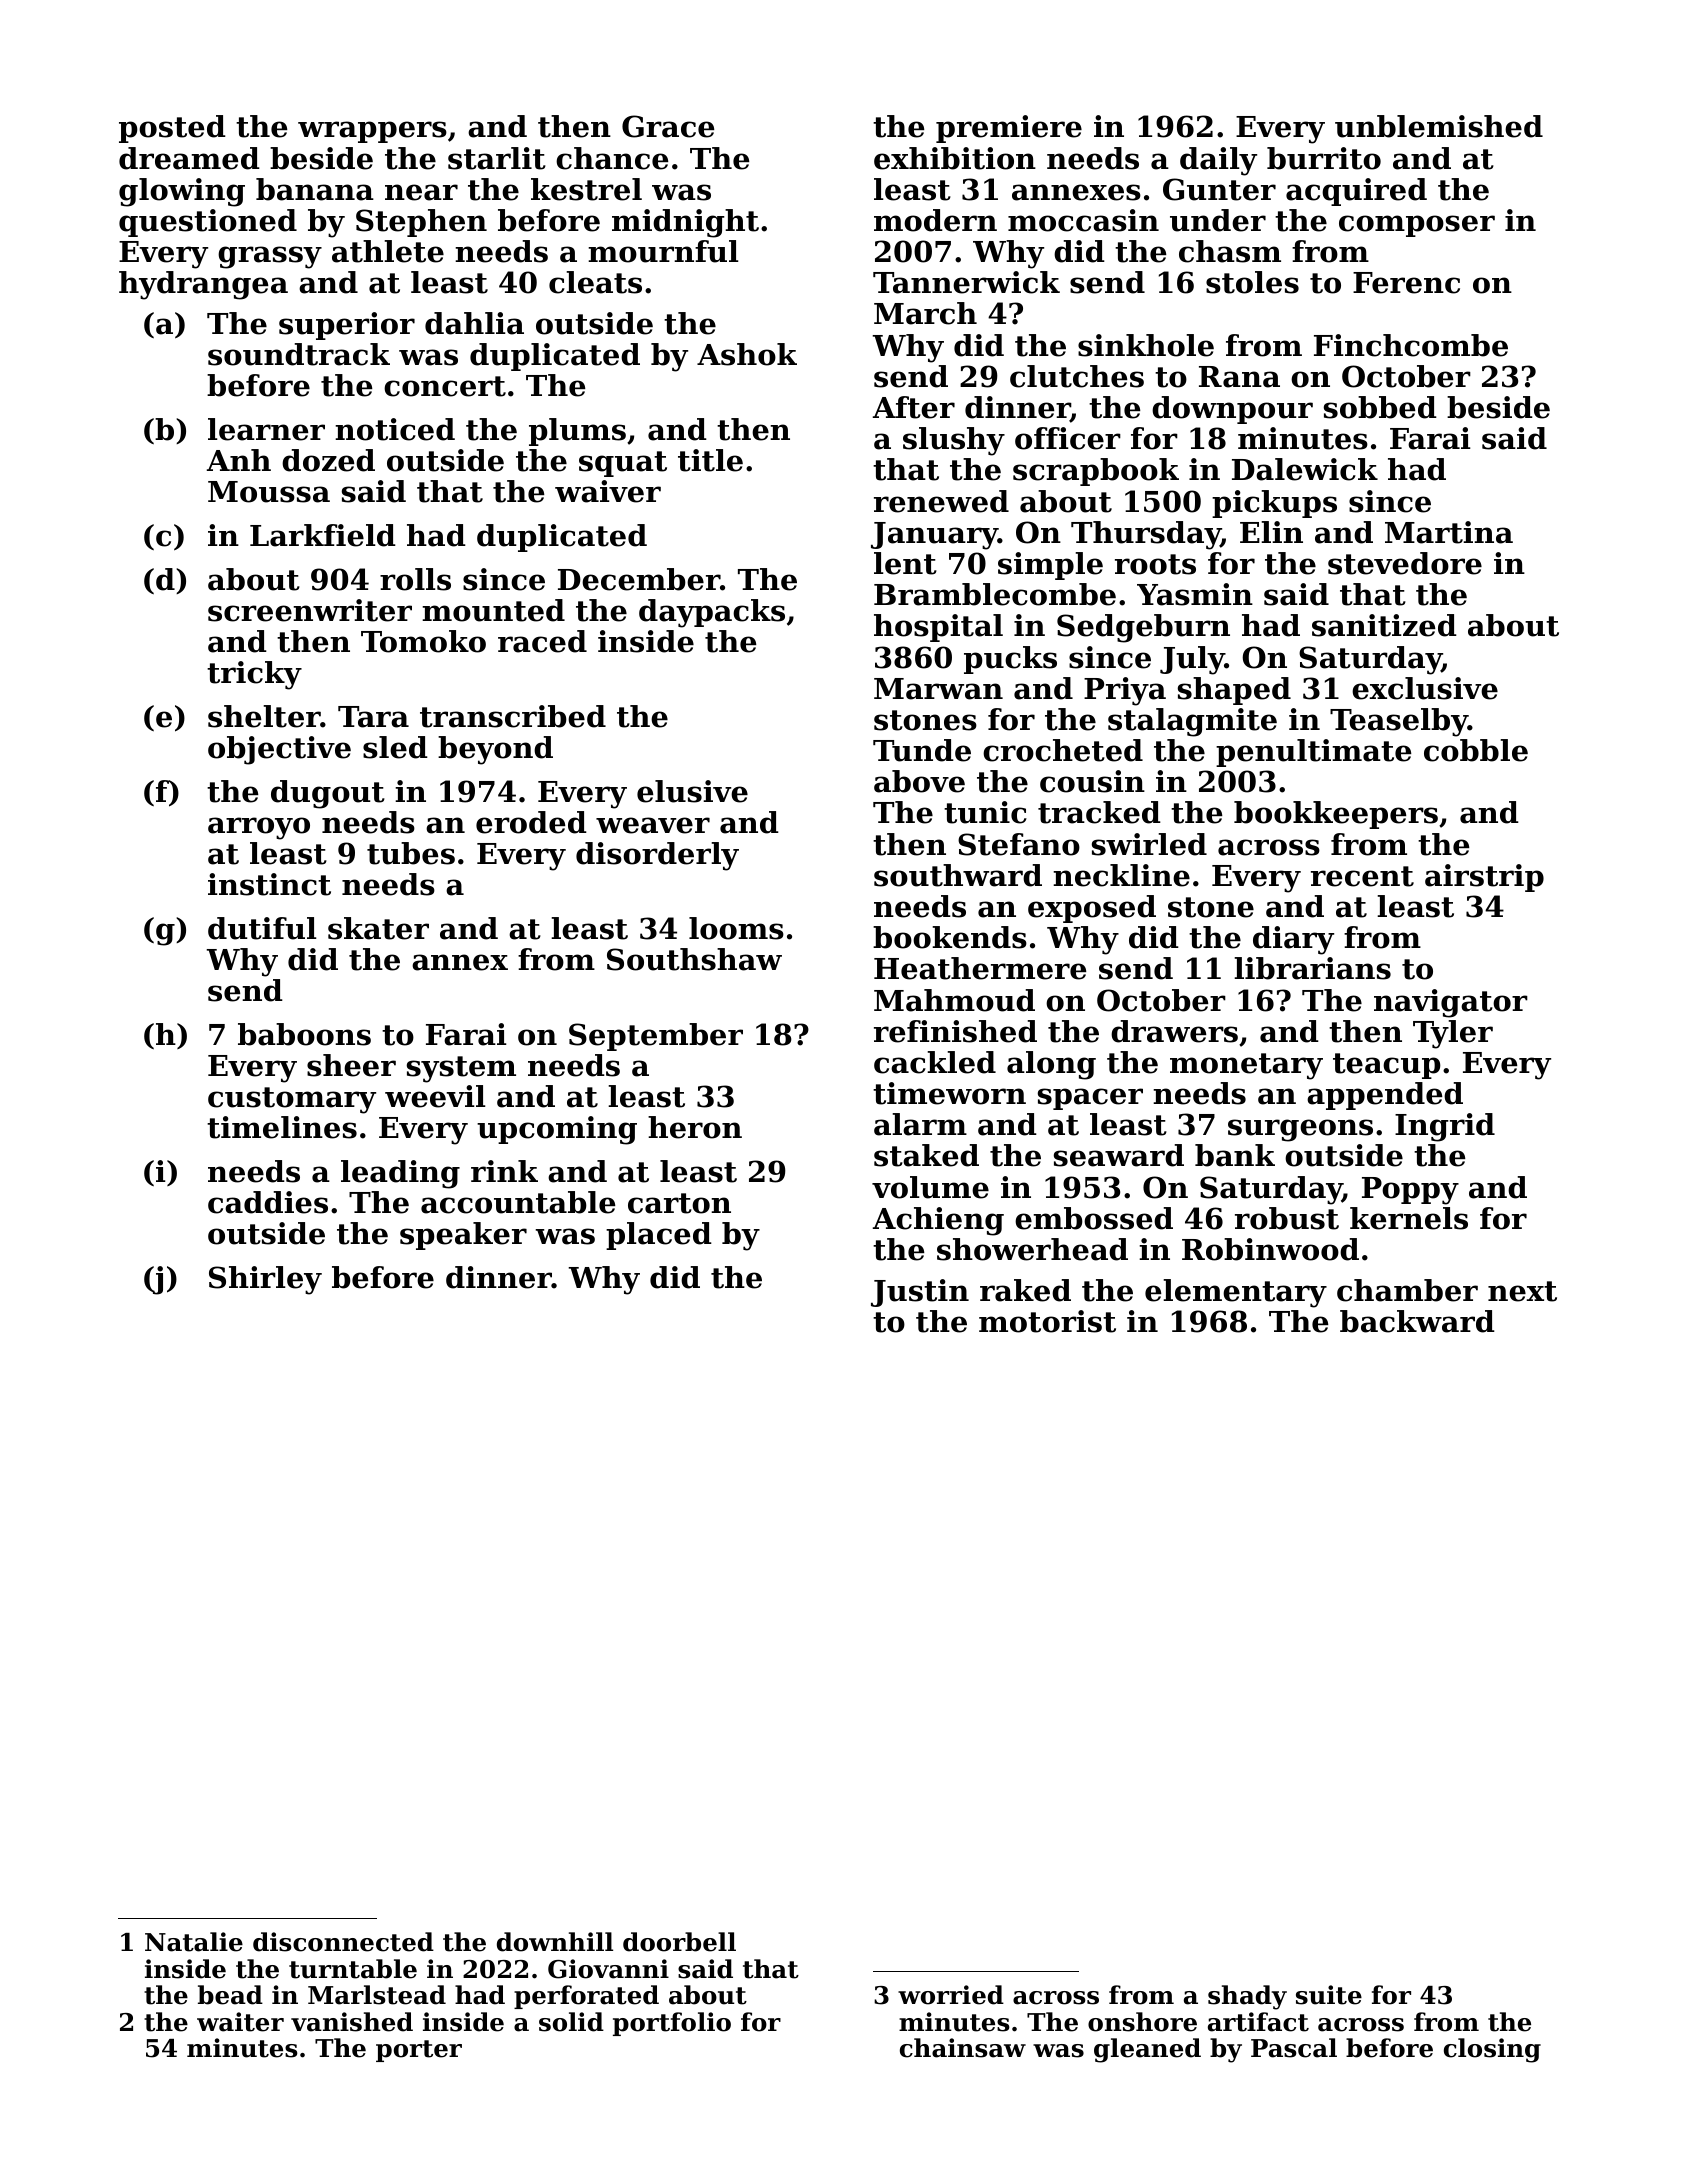 This page has height=2178, width=1683. Describe the element at coordinates (934, 536) in the page. I see `January` at that location.
